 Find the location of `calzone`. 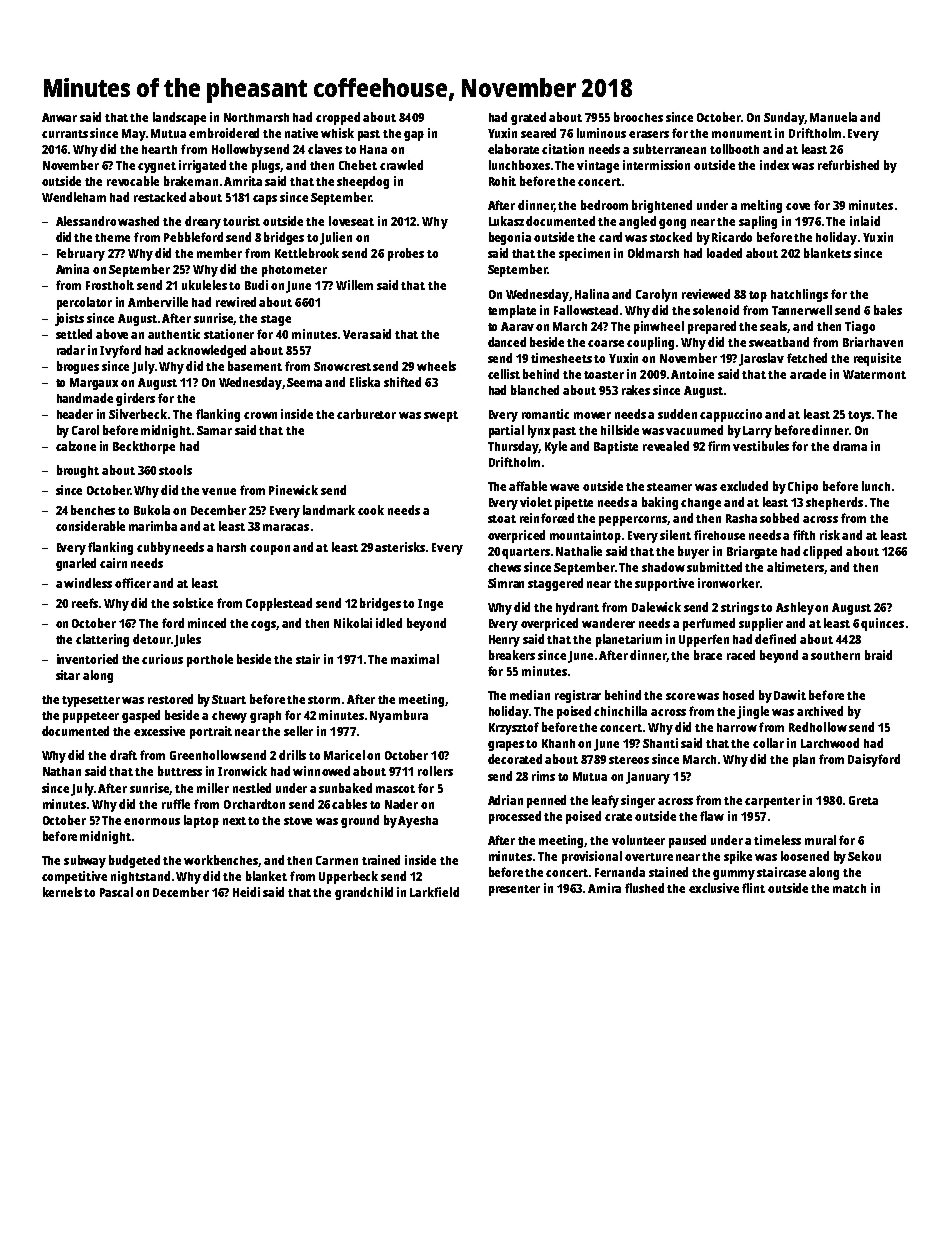

calzone is located at coordinates (76, 446).
